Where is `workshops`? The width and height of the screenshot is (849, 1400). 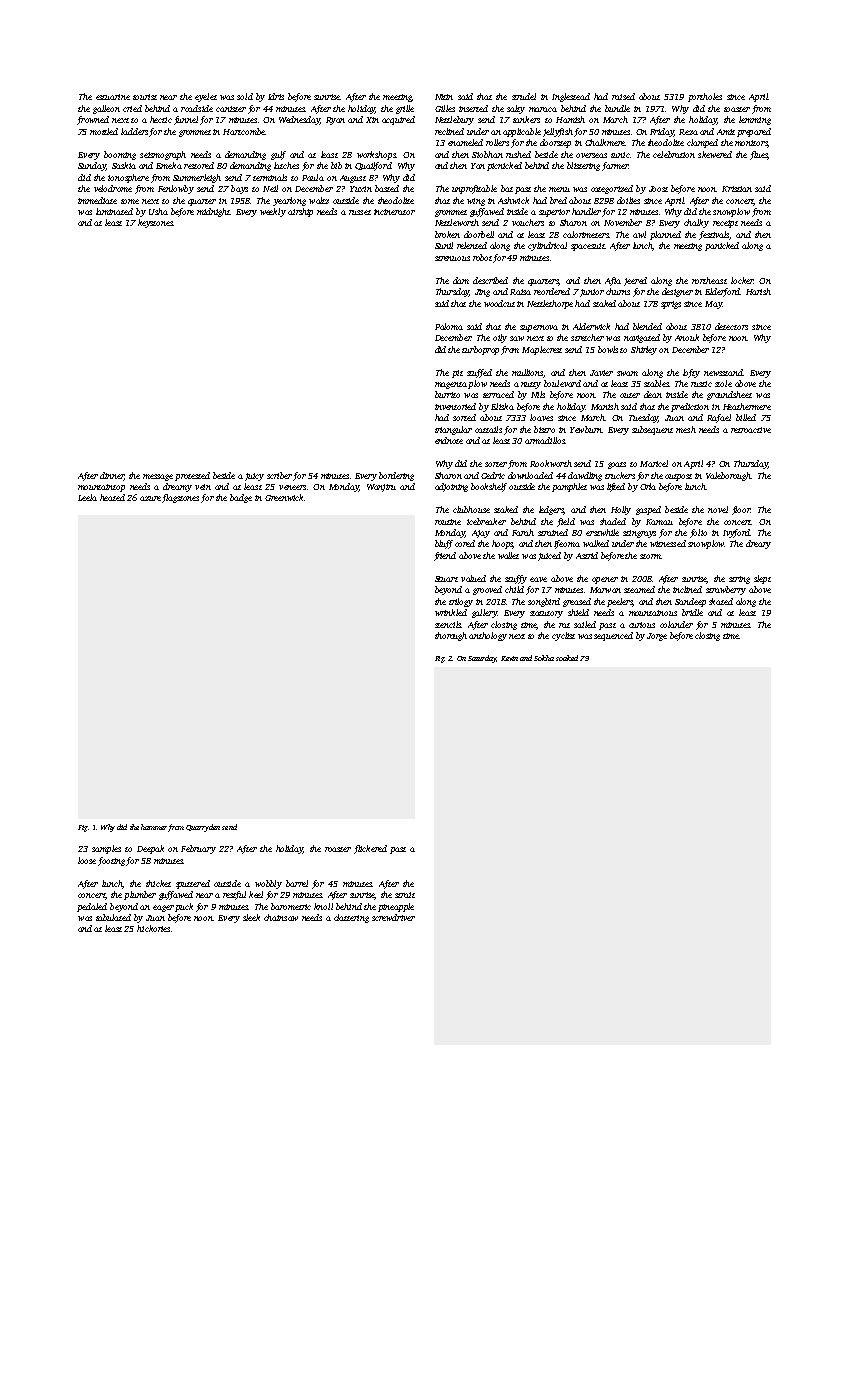 workshops is located at coordinates (376, 155).
